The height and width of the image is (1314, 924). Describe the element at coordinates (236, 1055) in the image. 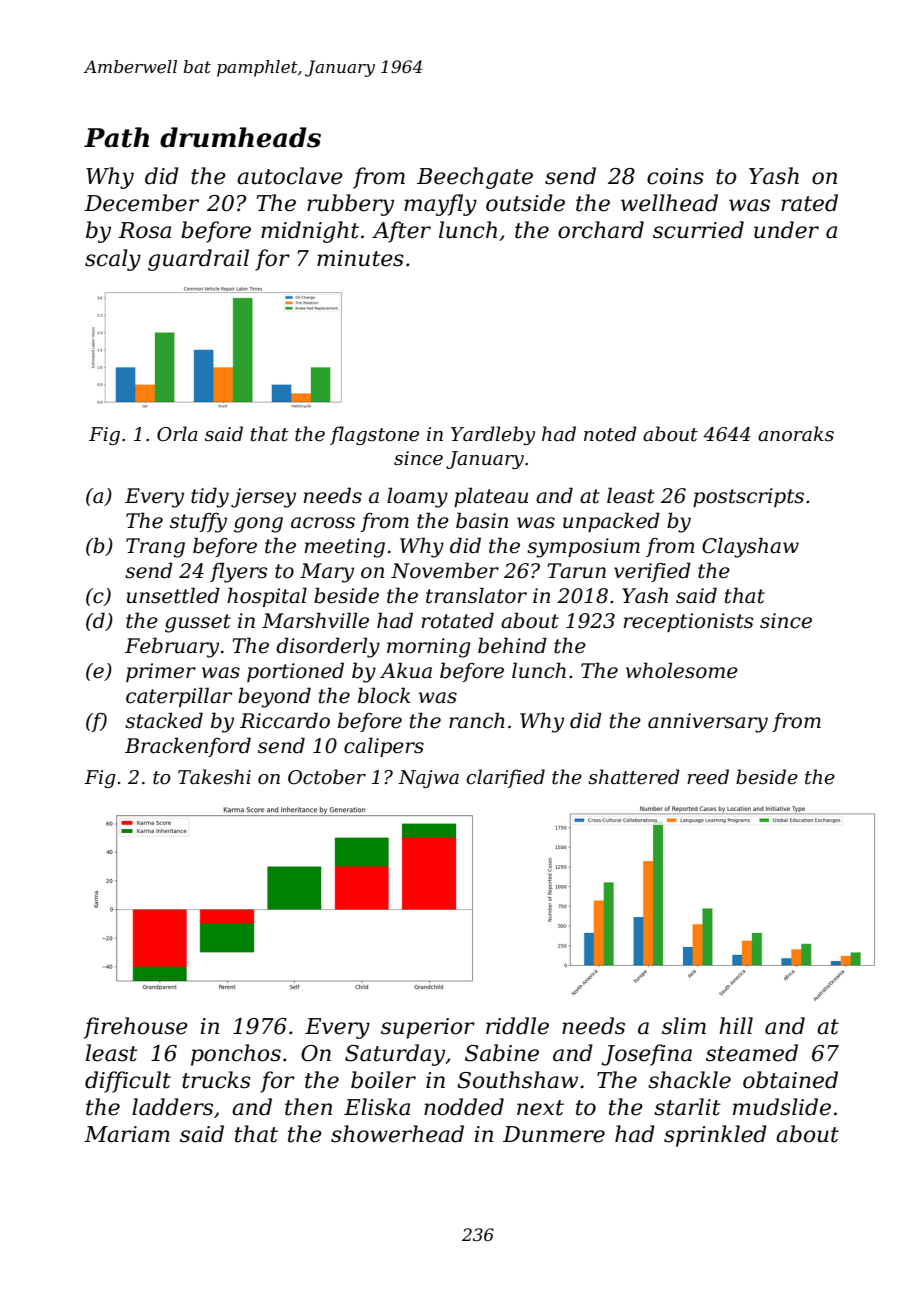

I see `ponchos` at that location.
